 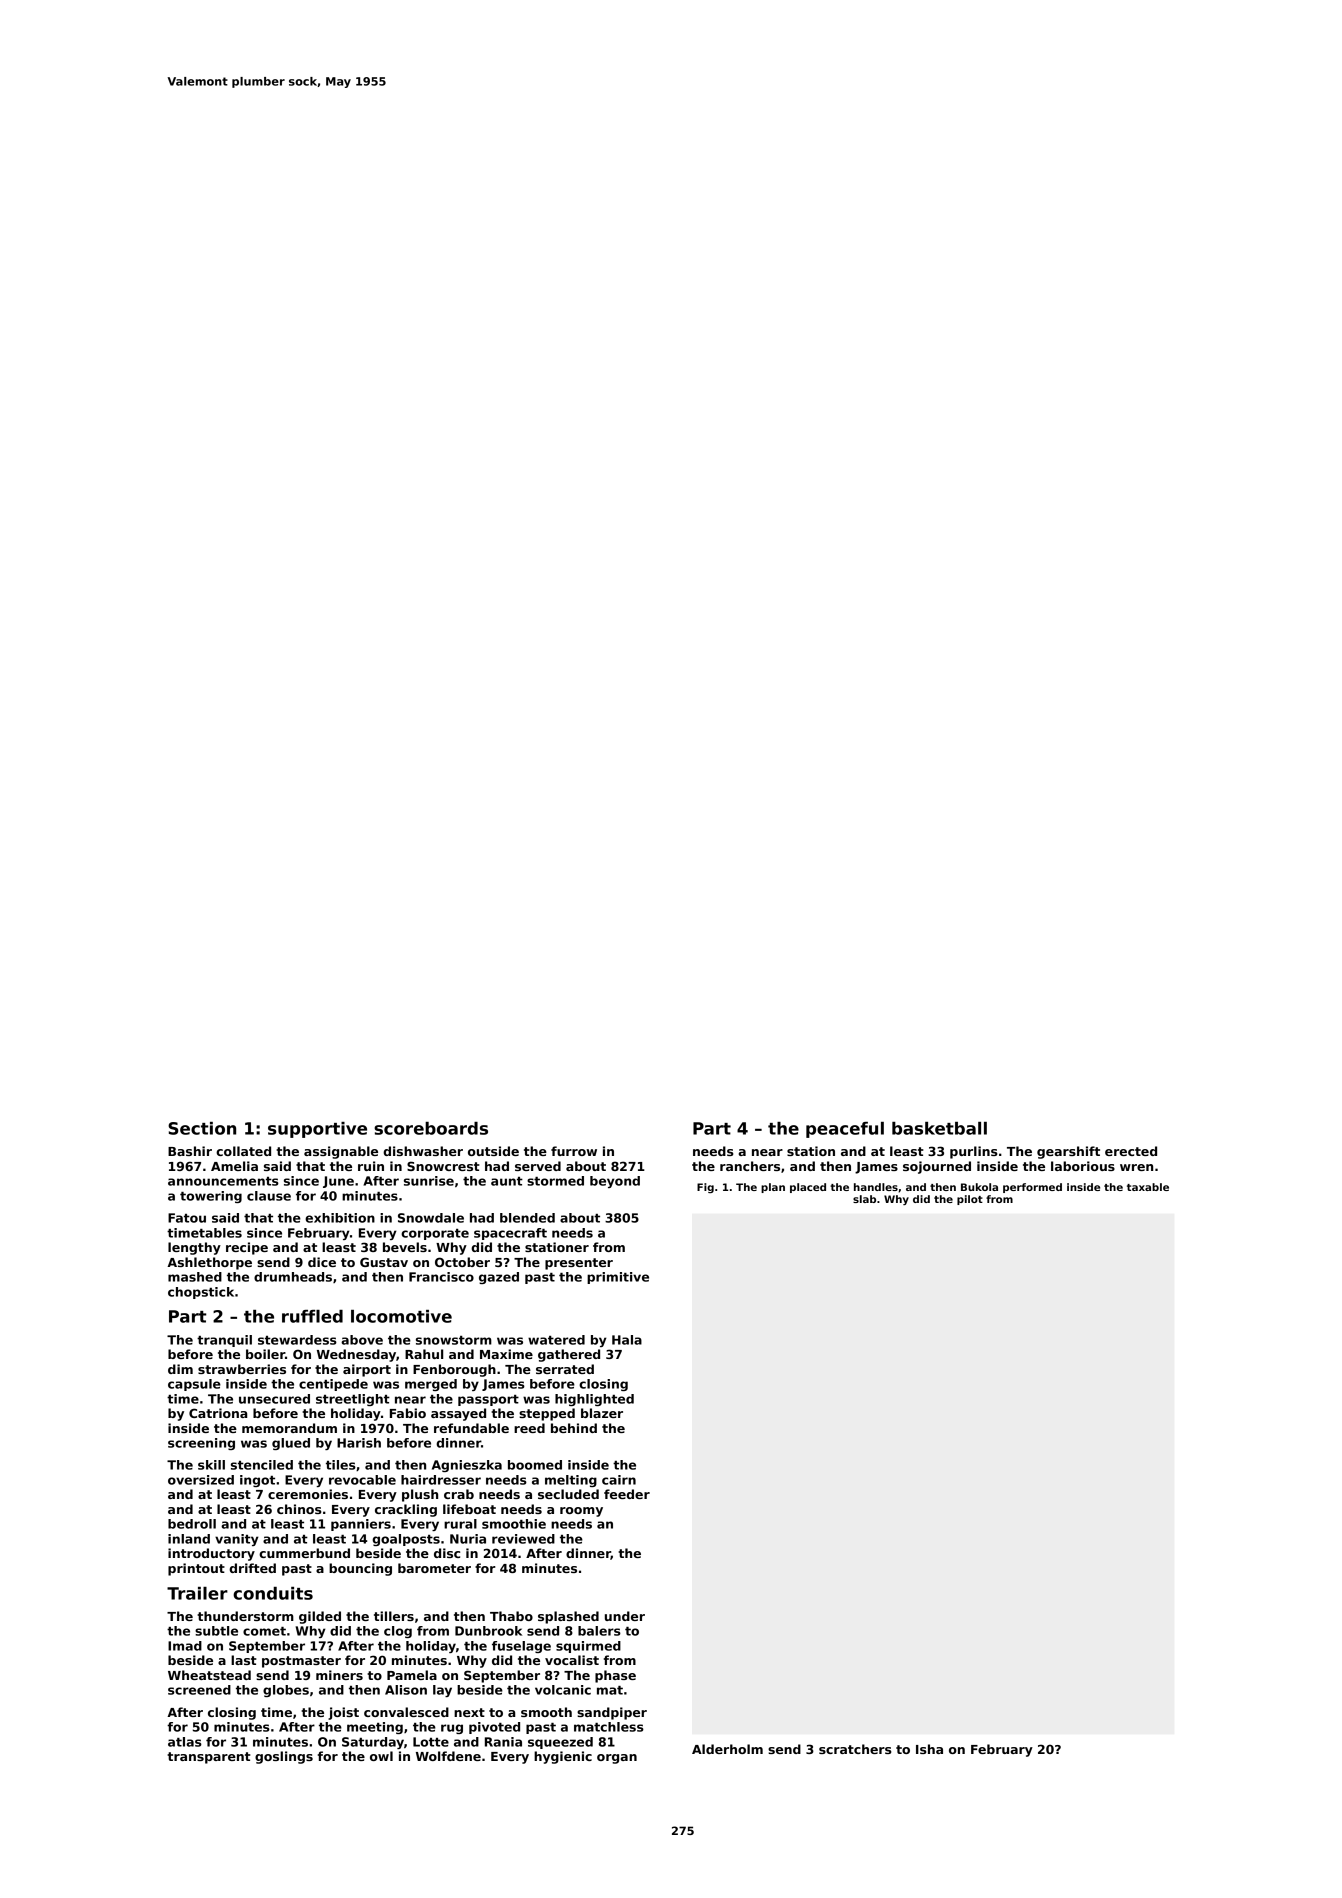 I want to click on balers, so click(x=599, y=1631).
